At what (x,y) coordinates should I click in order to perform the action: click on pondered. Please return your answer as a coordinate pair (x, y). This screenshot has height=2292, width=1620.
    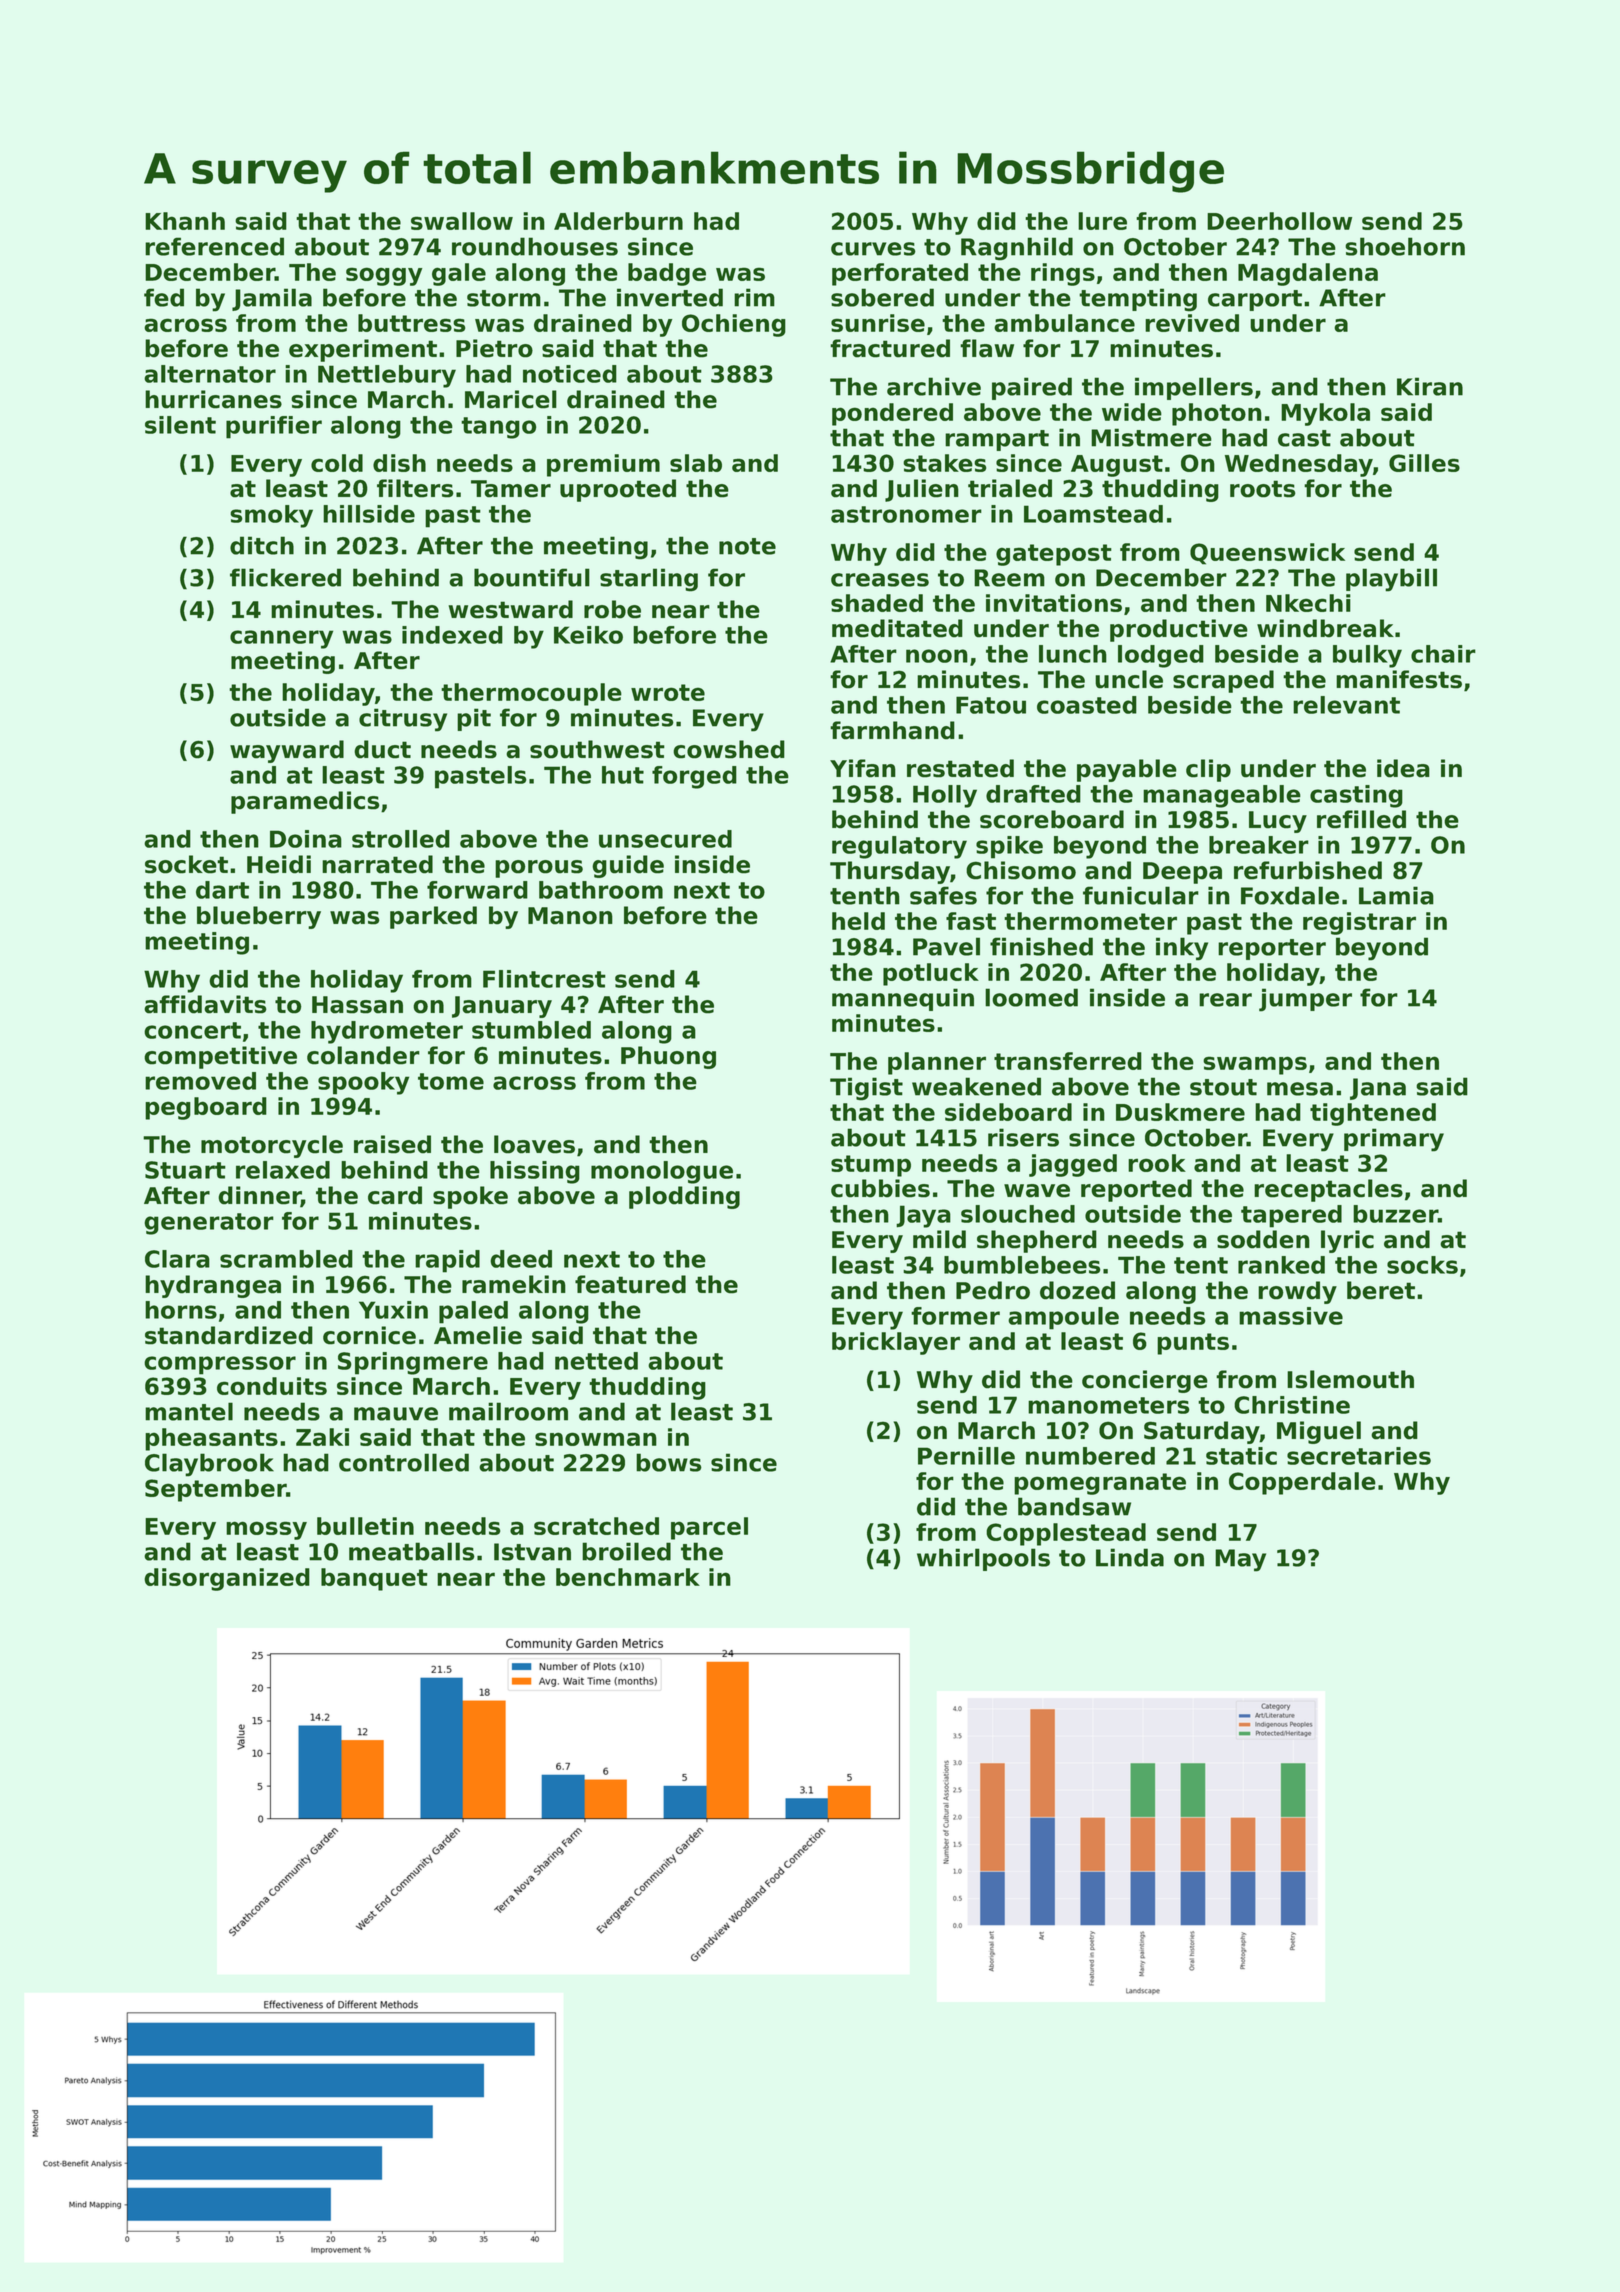
    Looking at the image, I should click on (892, 414).
